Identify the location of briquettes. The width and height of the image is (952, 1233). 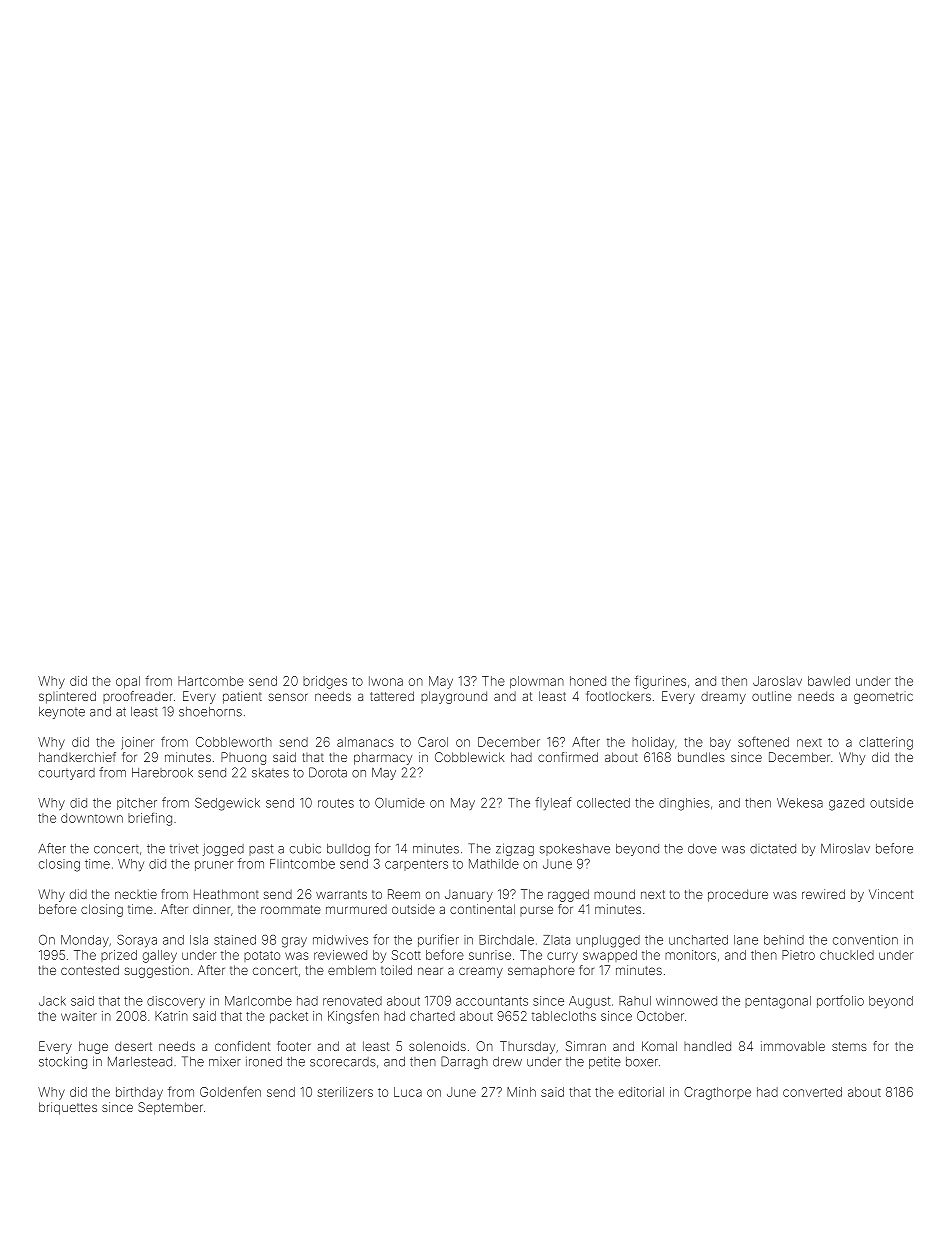
(68, 1108).
